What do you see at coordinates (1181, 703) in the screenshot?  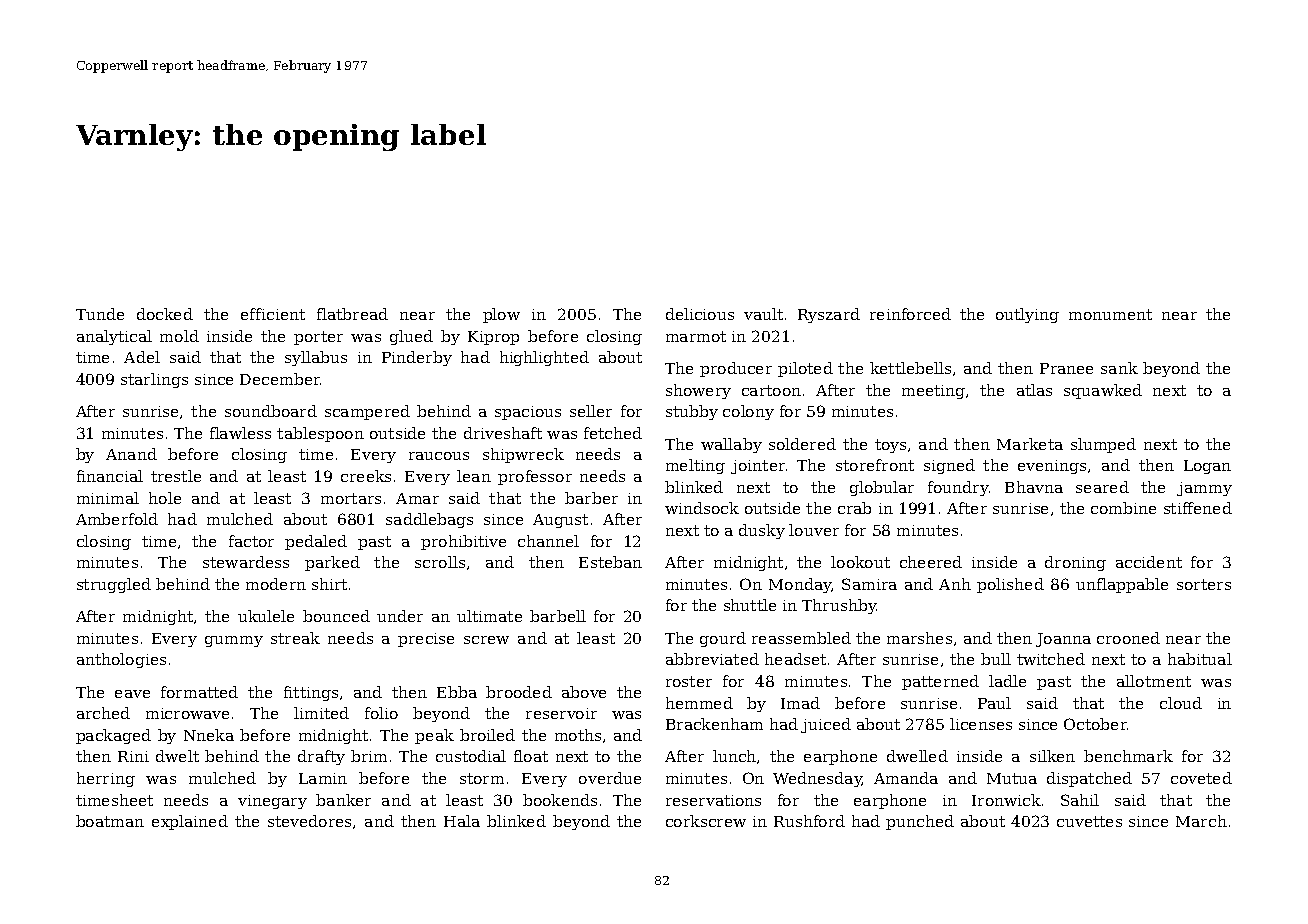 I see `cloud` at bounding box center [1181, 703].
